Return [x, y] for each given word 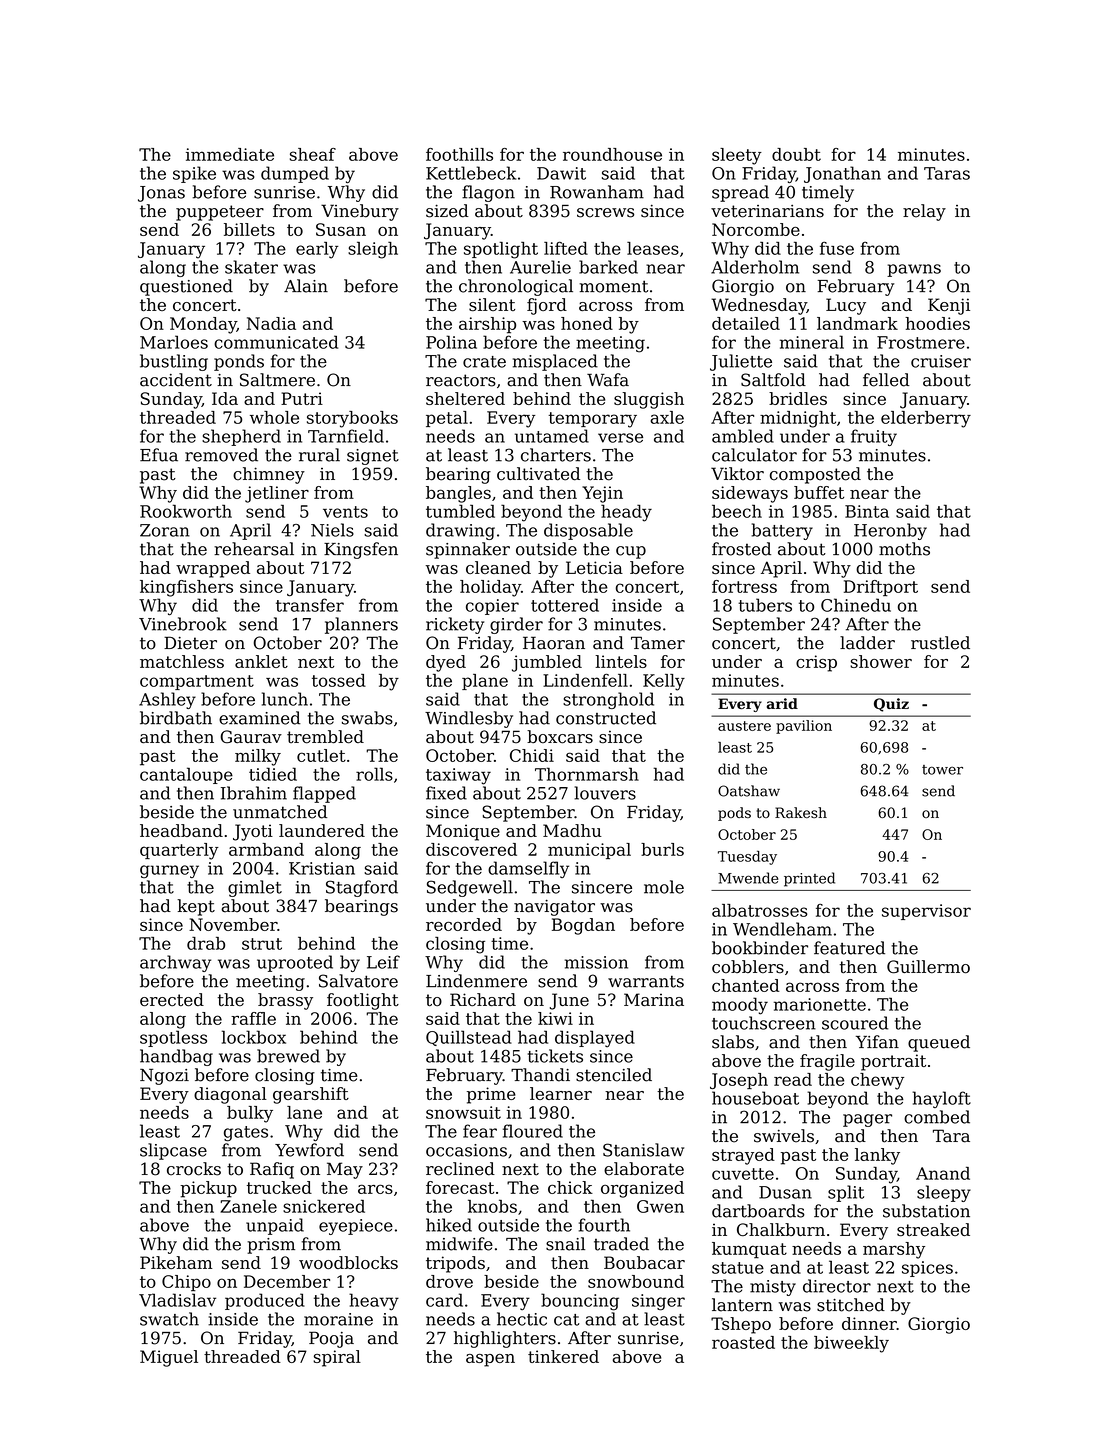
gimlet [255, 888]
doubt [796, 154]
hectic [522, 1319]
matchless [182, 661]
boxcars [560, 737]
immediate [230, 154]
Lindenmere [476, 981]
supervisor [926, 912]
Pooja [331, 1339]
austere [744, 726]
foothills [459, 154]
